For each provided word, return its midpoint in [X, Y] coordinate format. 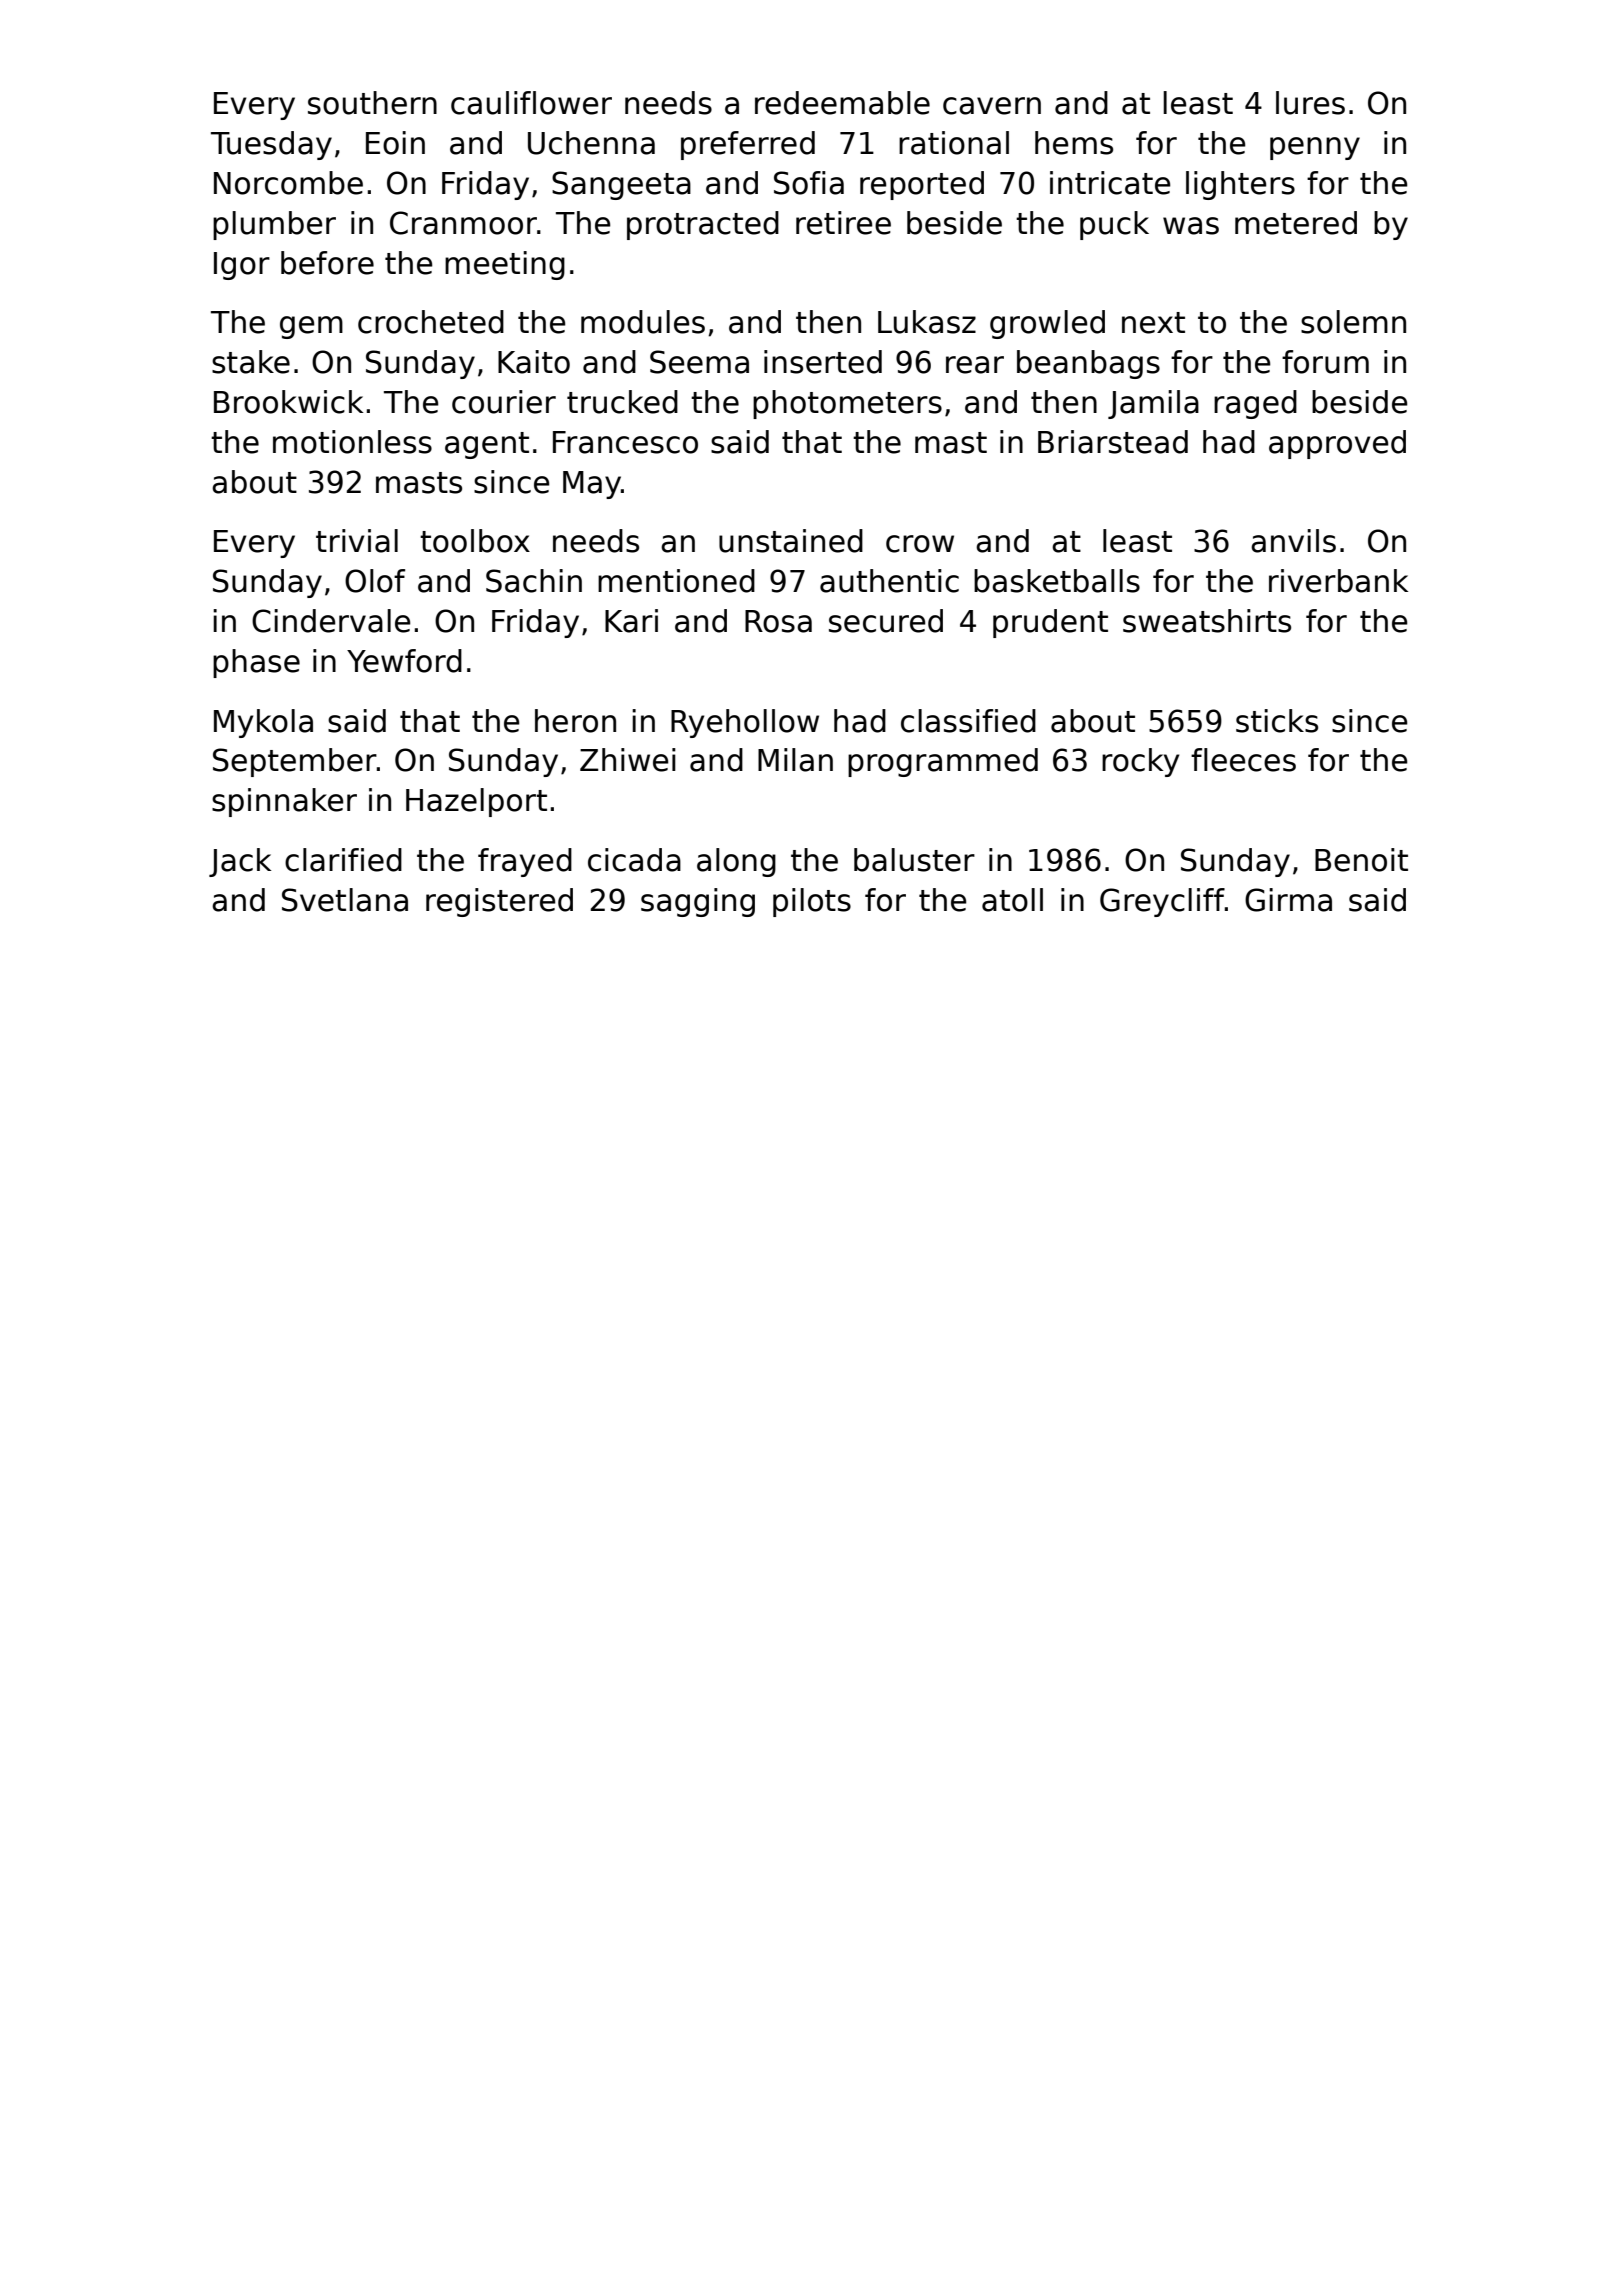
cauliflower [531, 103]
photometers [847, 404]
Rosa [778, 621]
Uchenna [591, 143]
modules [643, 322]
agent [487, 445]
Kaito [534, 362]
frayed [525, 862]
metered [1296, 223]
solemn [1353, 322]
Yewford [404, 661]
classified [968, 721]
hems [1074, 143]
